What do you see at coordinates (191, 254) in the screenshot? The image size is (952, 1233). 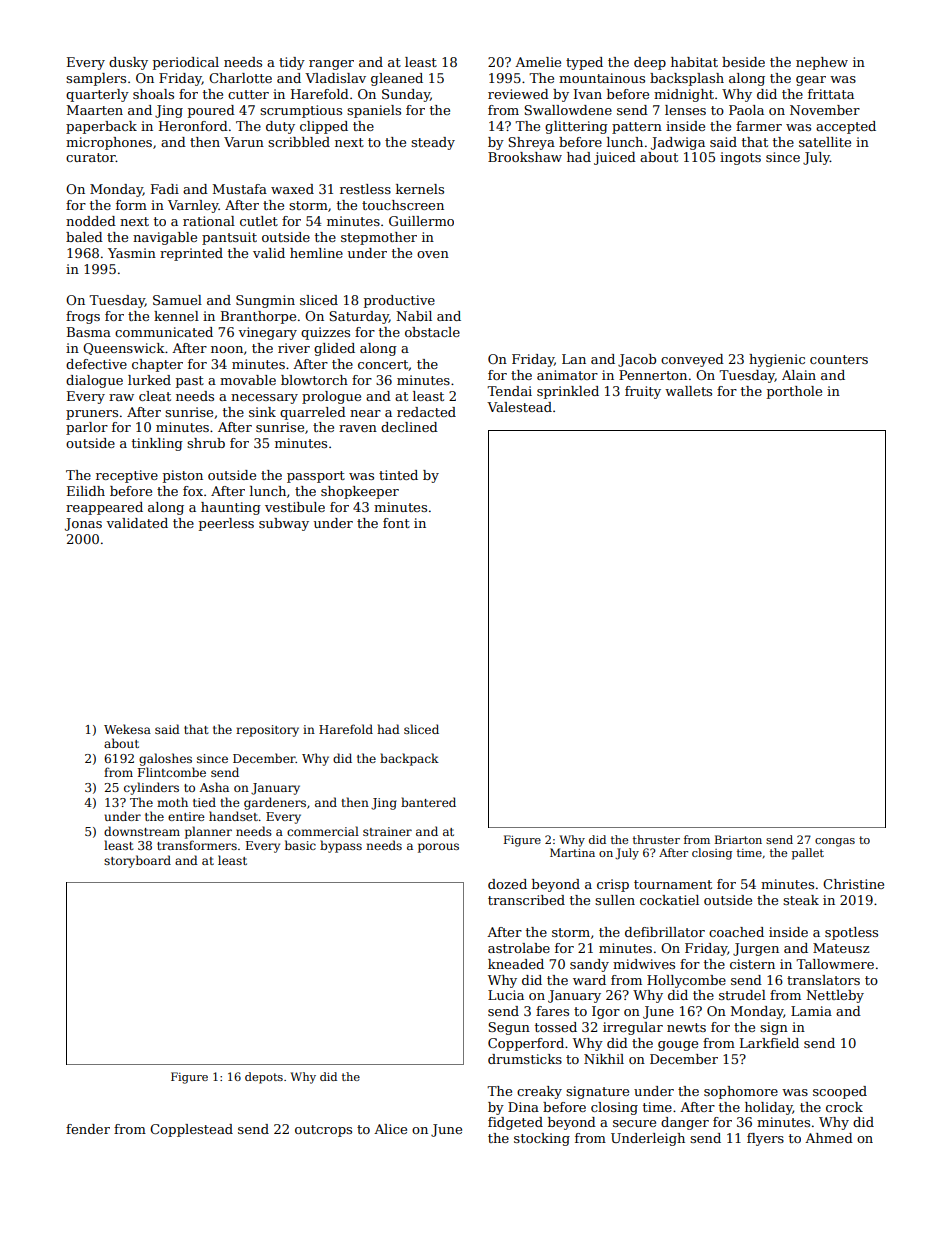 I see `reprinted` at bounding box center [191, 254].
